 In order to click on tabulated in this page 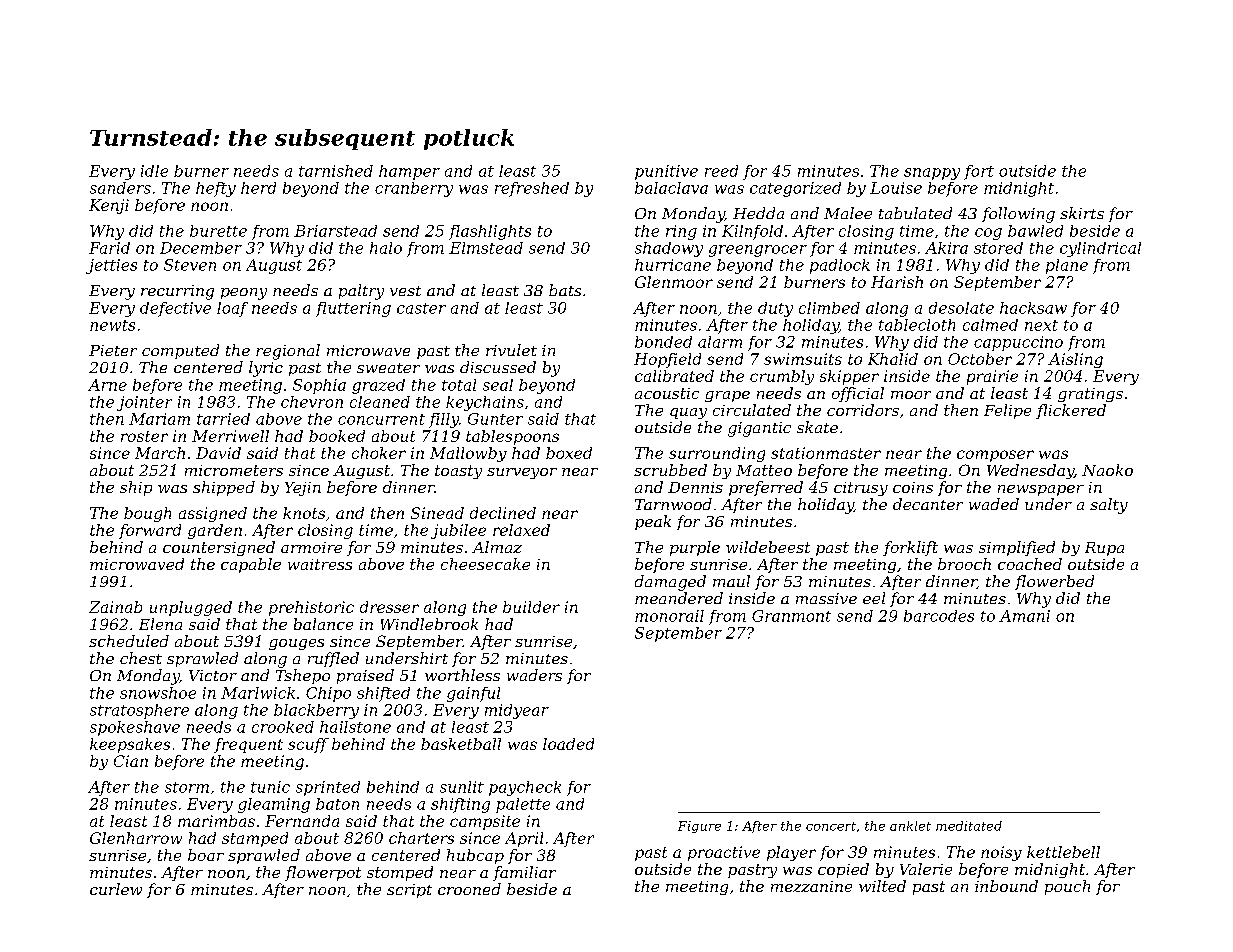, I will do `click(915, 213)`.
